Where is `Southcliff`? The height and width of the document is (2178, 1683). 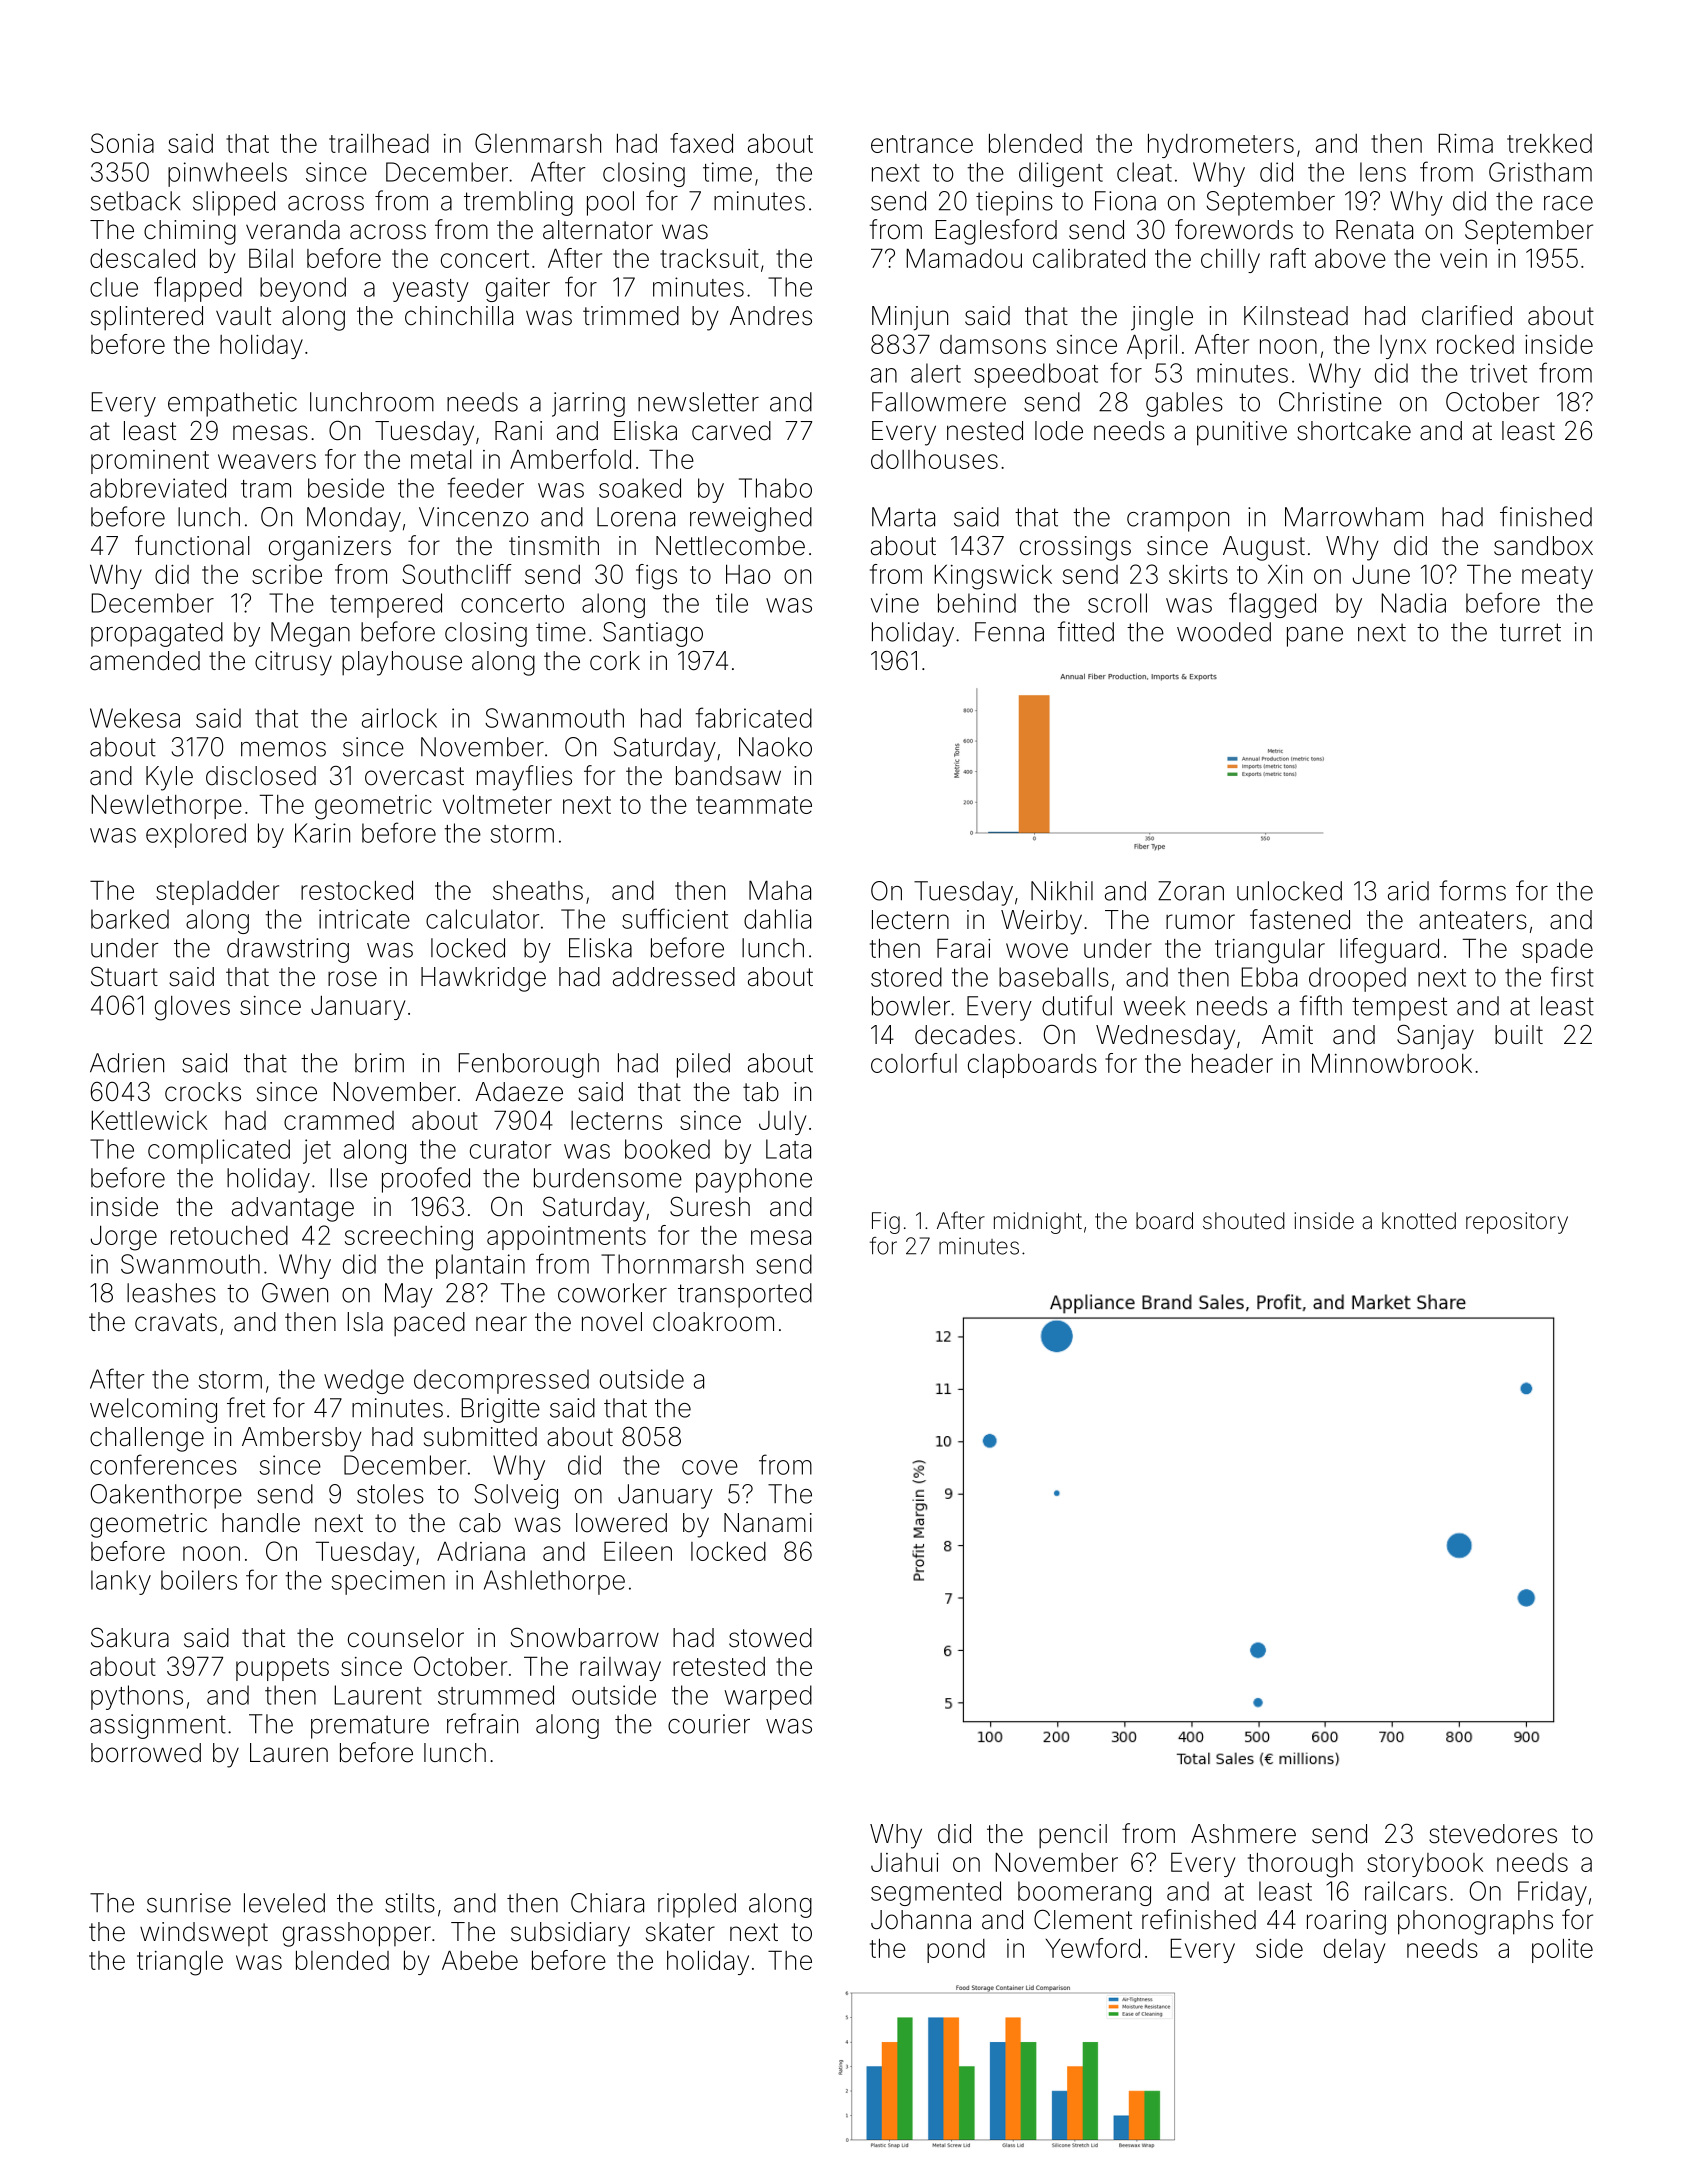 Southcliff is located at coordinates (457, 574).
